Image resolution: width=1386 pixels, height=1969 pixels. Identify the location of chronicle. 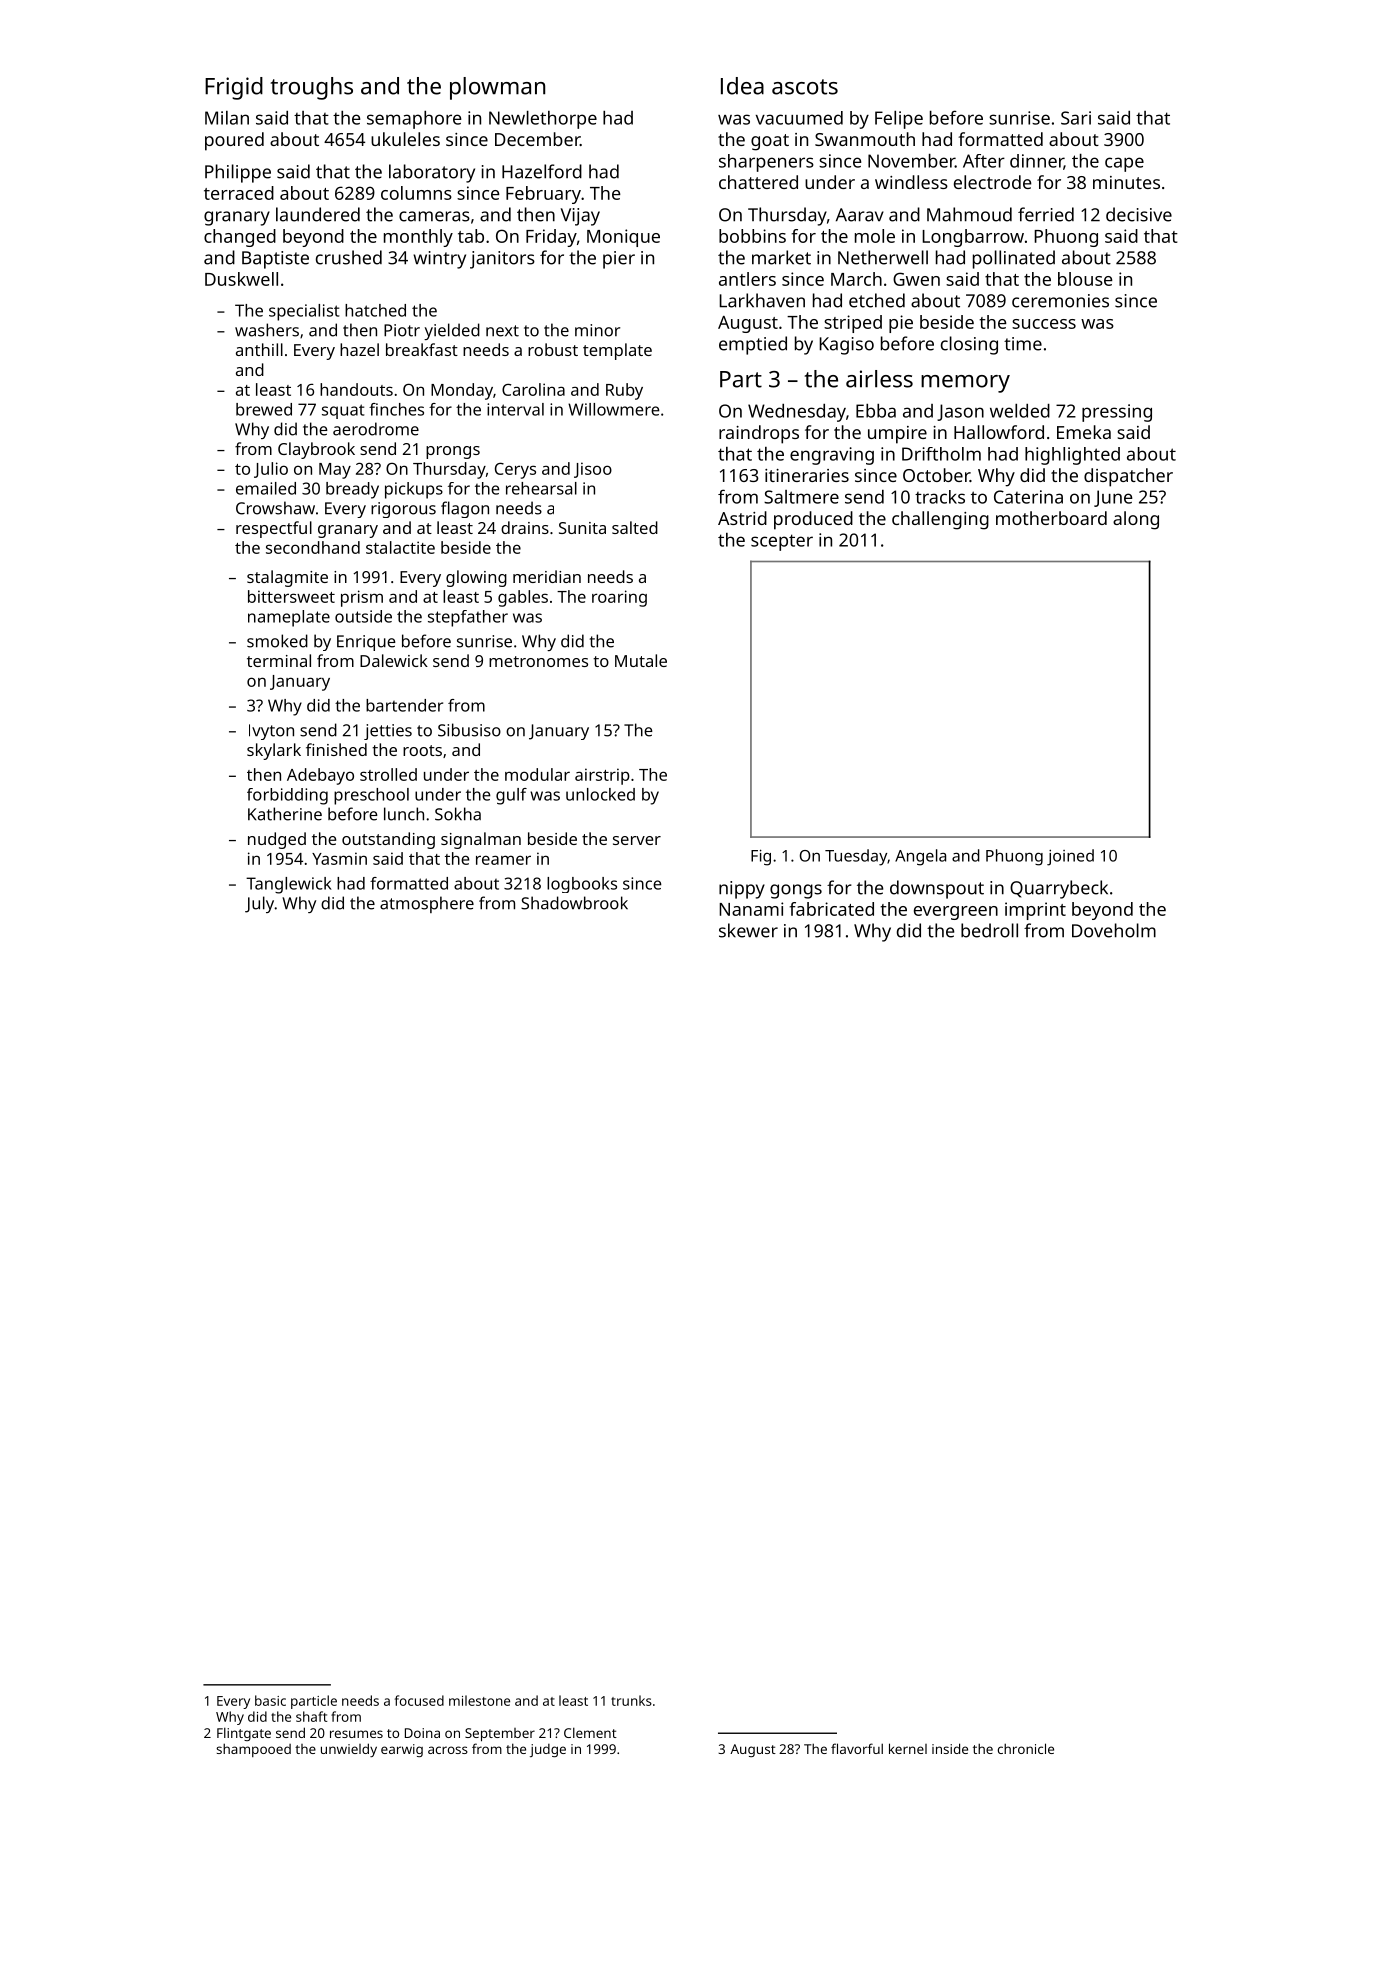
(1026, 1748).
